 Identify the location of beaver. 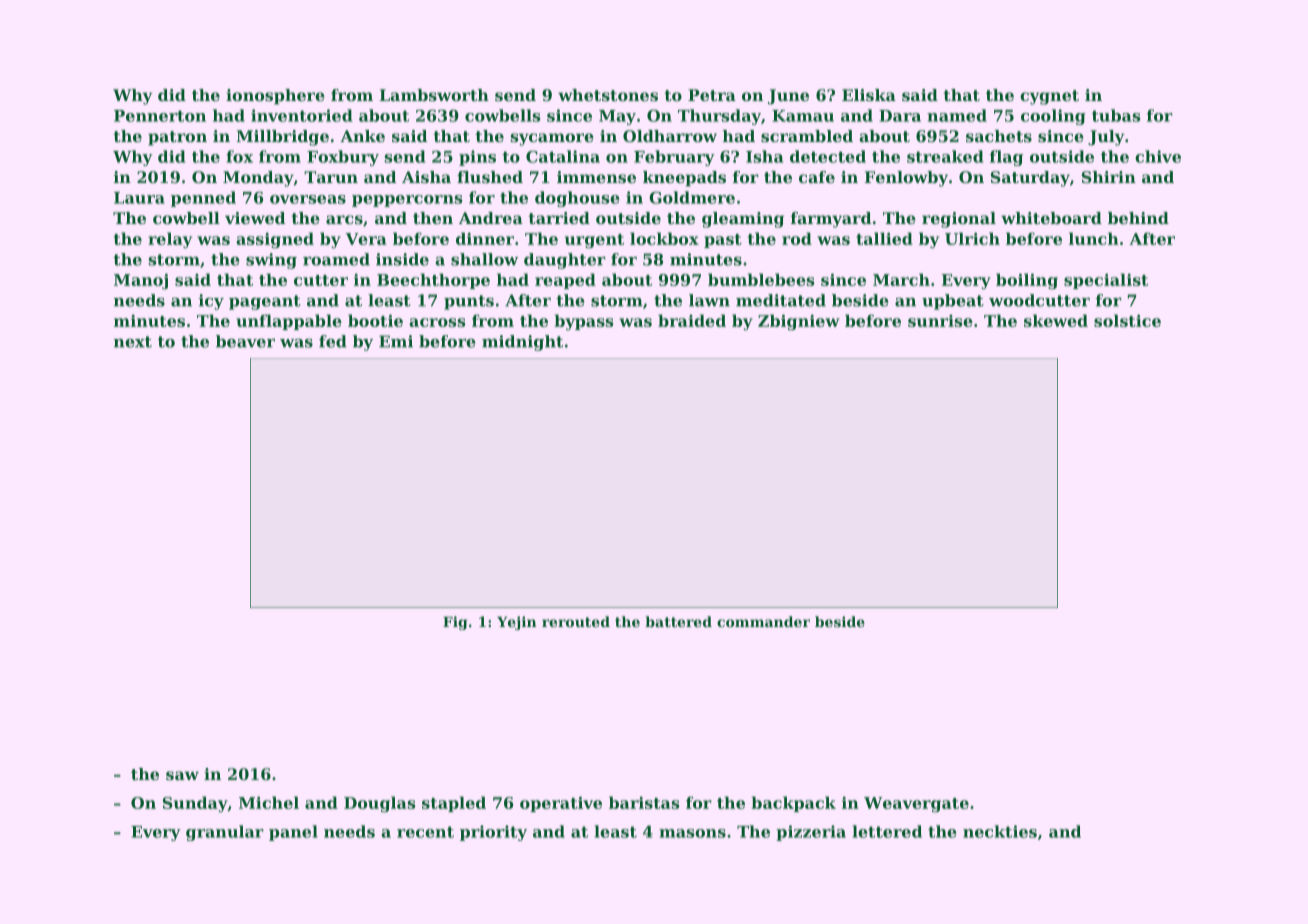
(245, 341).
